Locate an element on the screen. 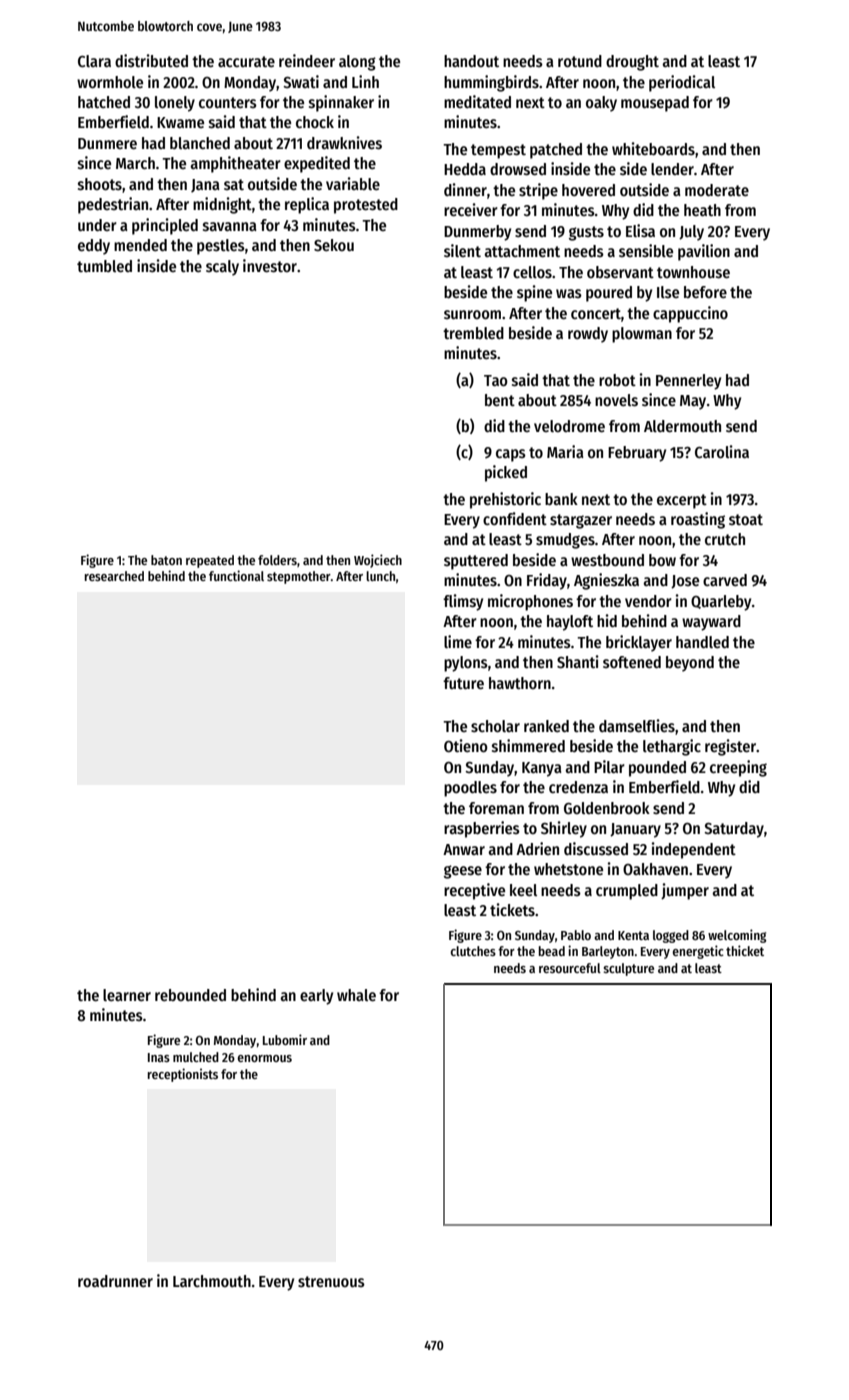 This screenshot has width=849, height=1400. rebounded is located at coordinates (190, 995).
